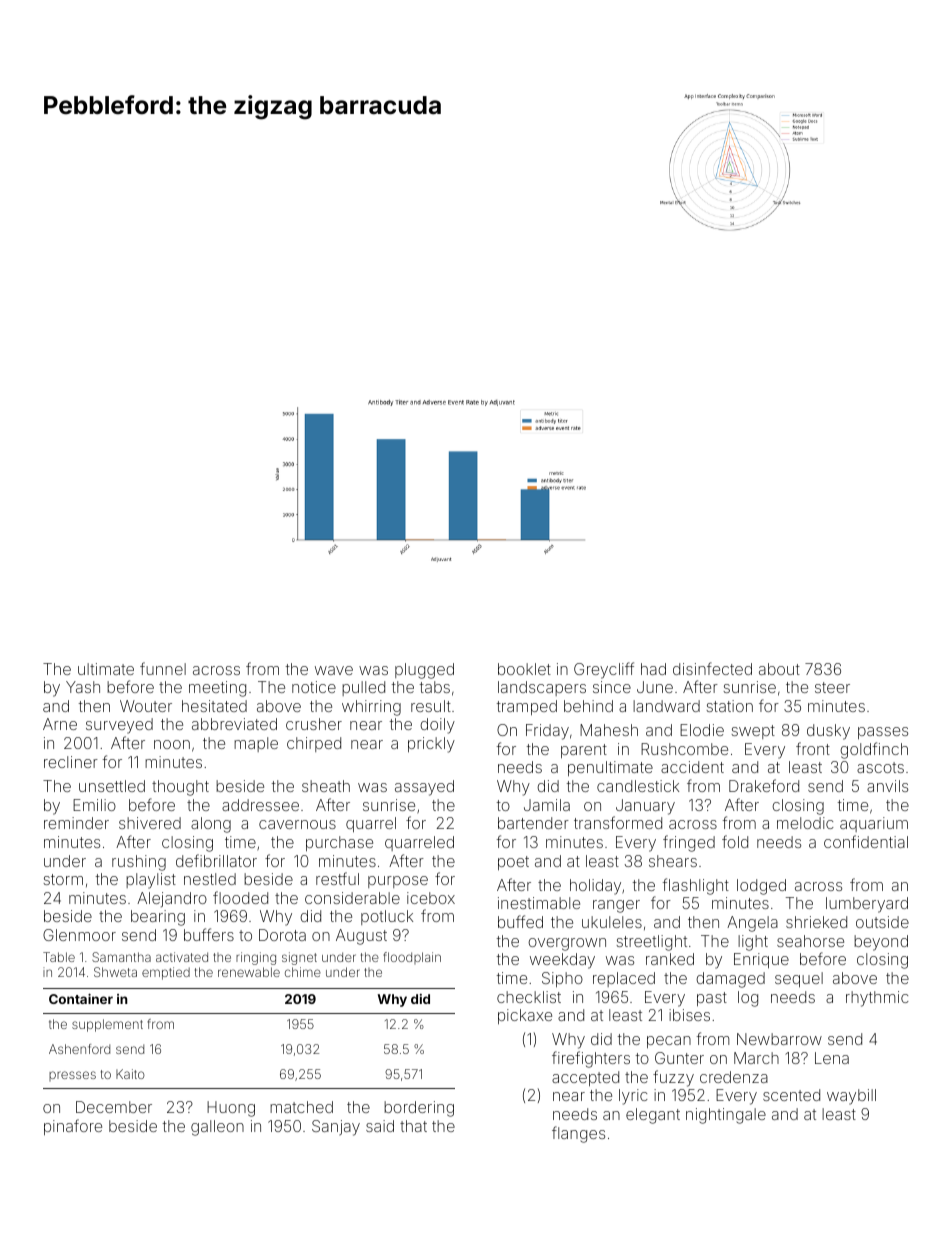 The width and height of the page is (952, 1233). I want to click on plugged, so click(424, 671).
